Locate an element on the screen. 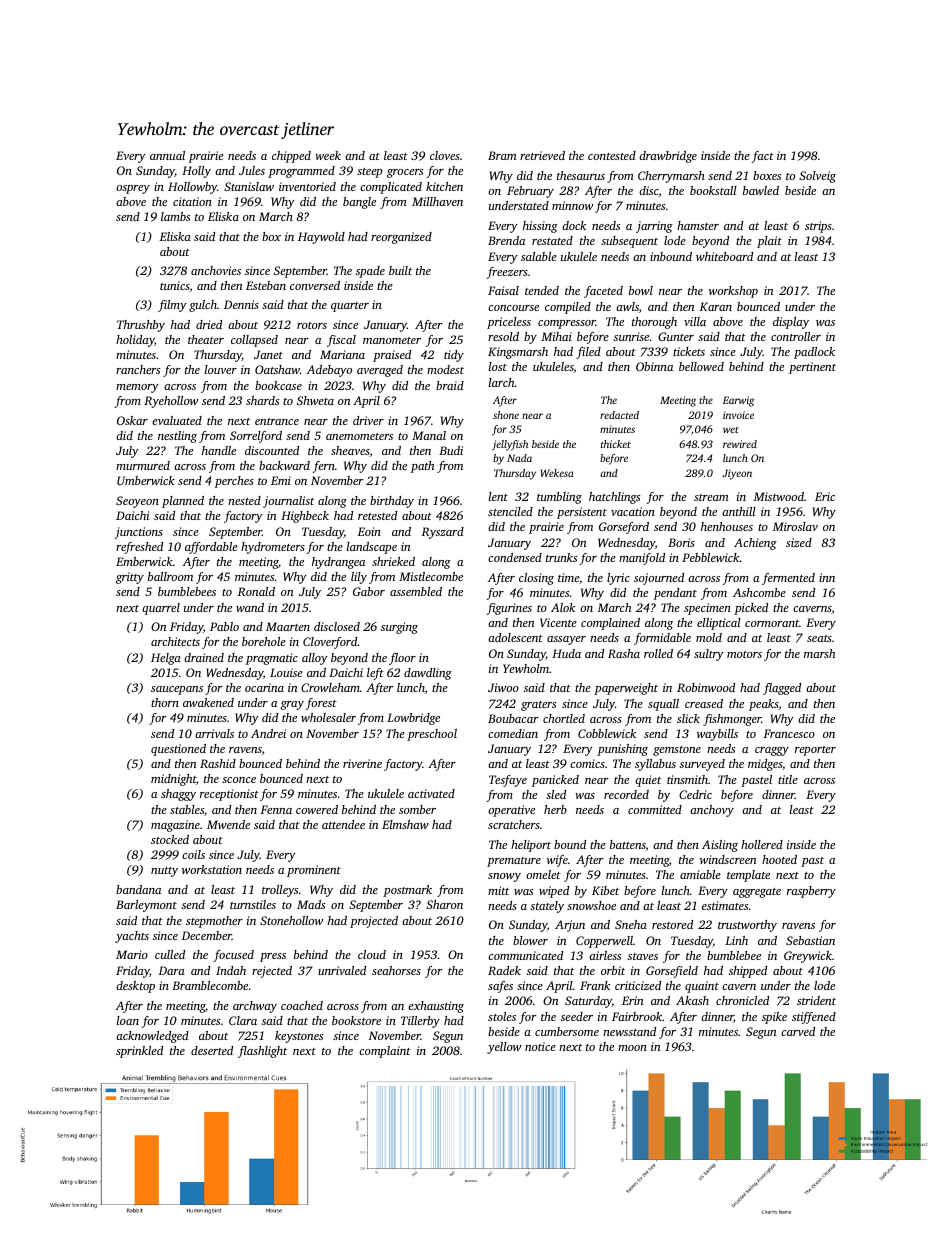 This screenshot has width=952, height=1233. questioned is located at coordinates (178, 750).
